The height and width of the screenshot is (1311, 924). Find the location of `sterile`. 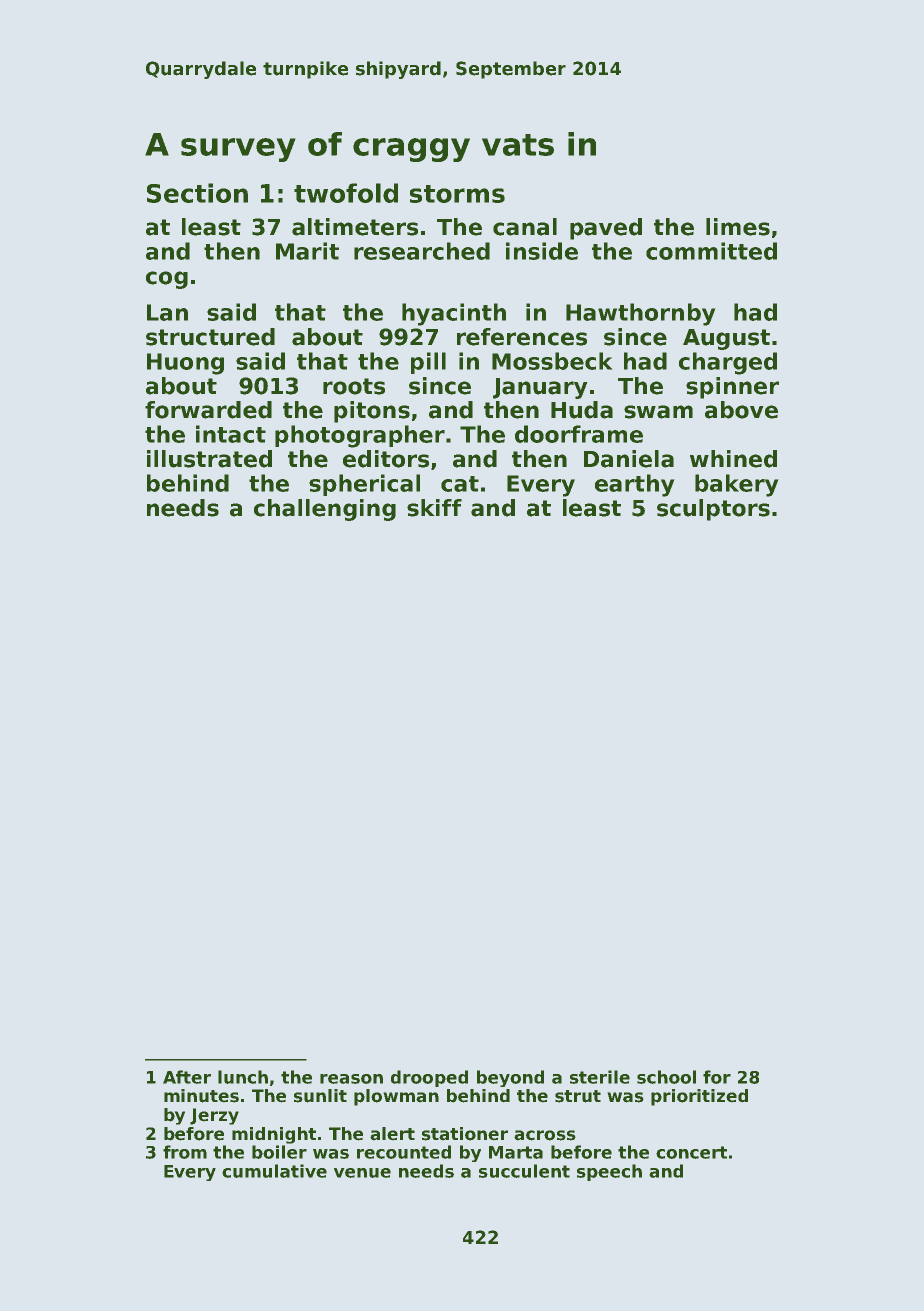

sterile is located at coordinates (600, 1077).
